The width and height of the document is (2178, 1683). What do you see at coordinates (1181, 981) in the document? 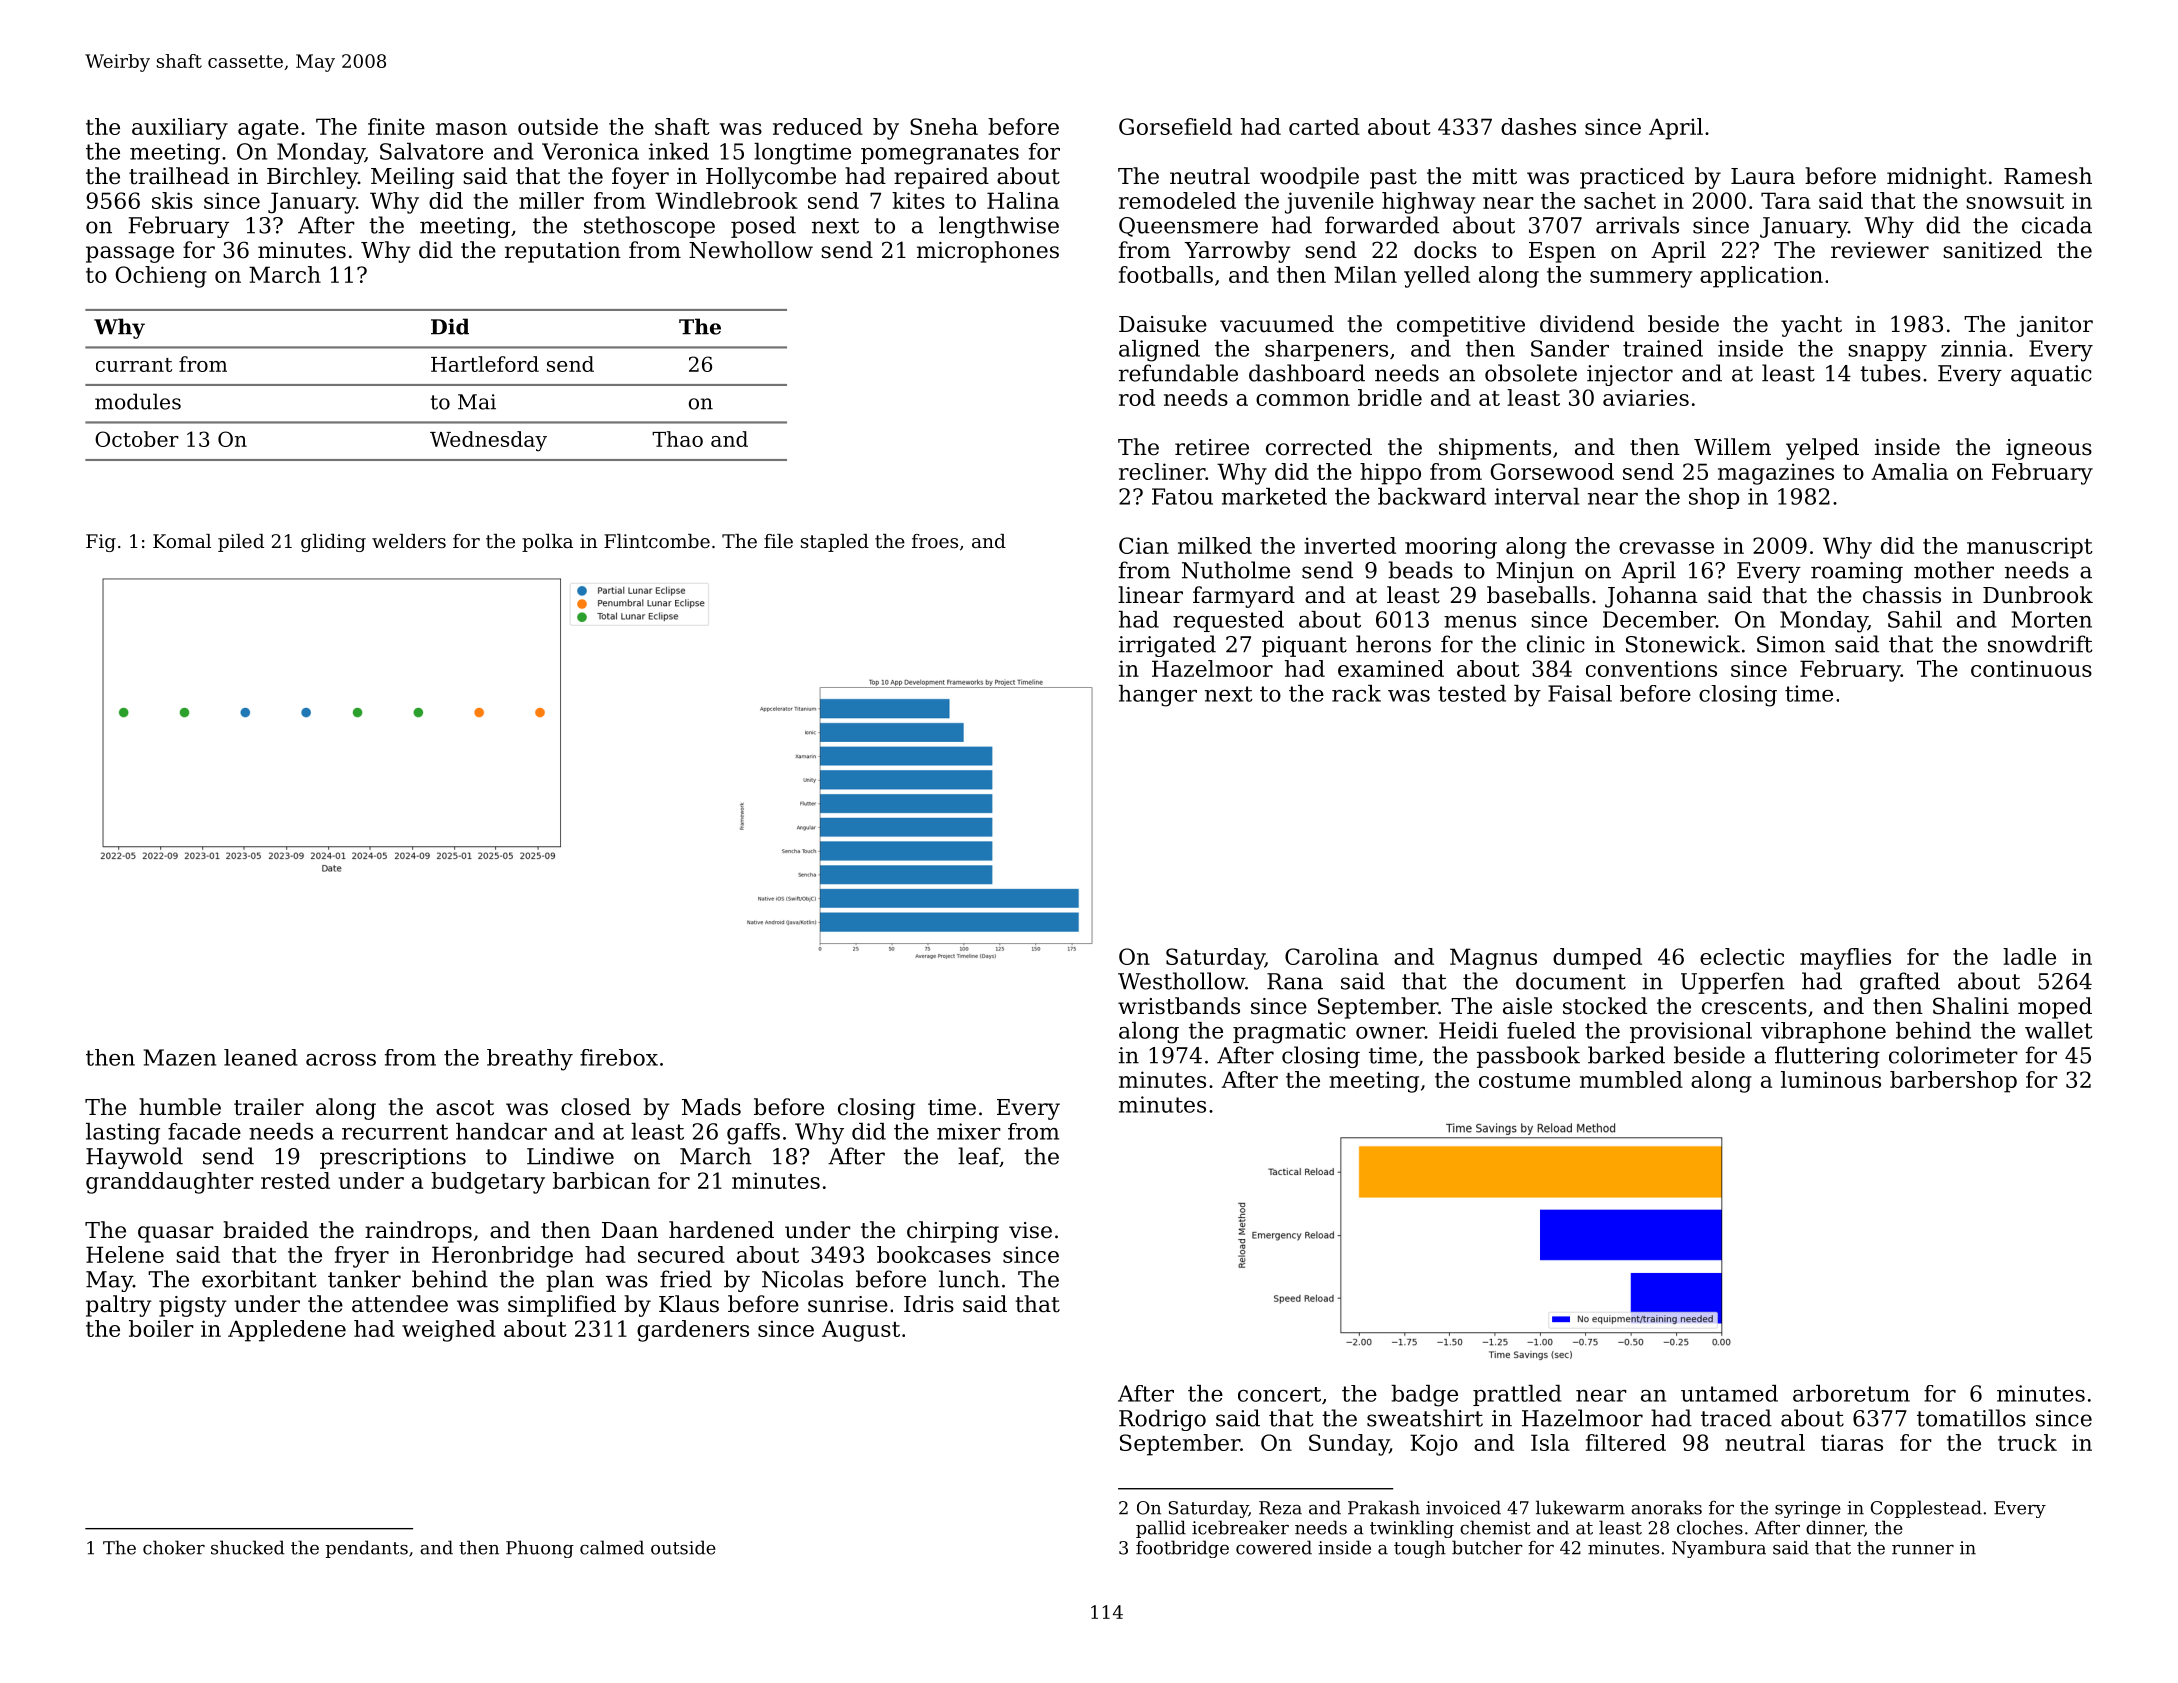
I see `Westhollow` at bounding box center [1181, 981].
